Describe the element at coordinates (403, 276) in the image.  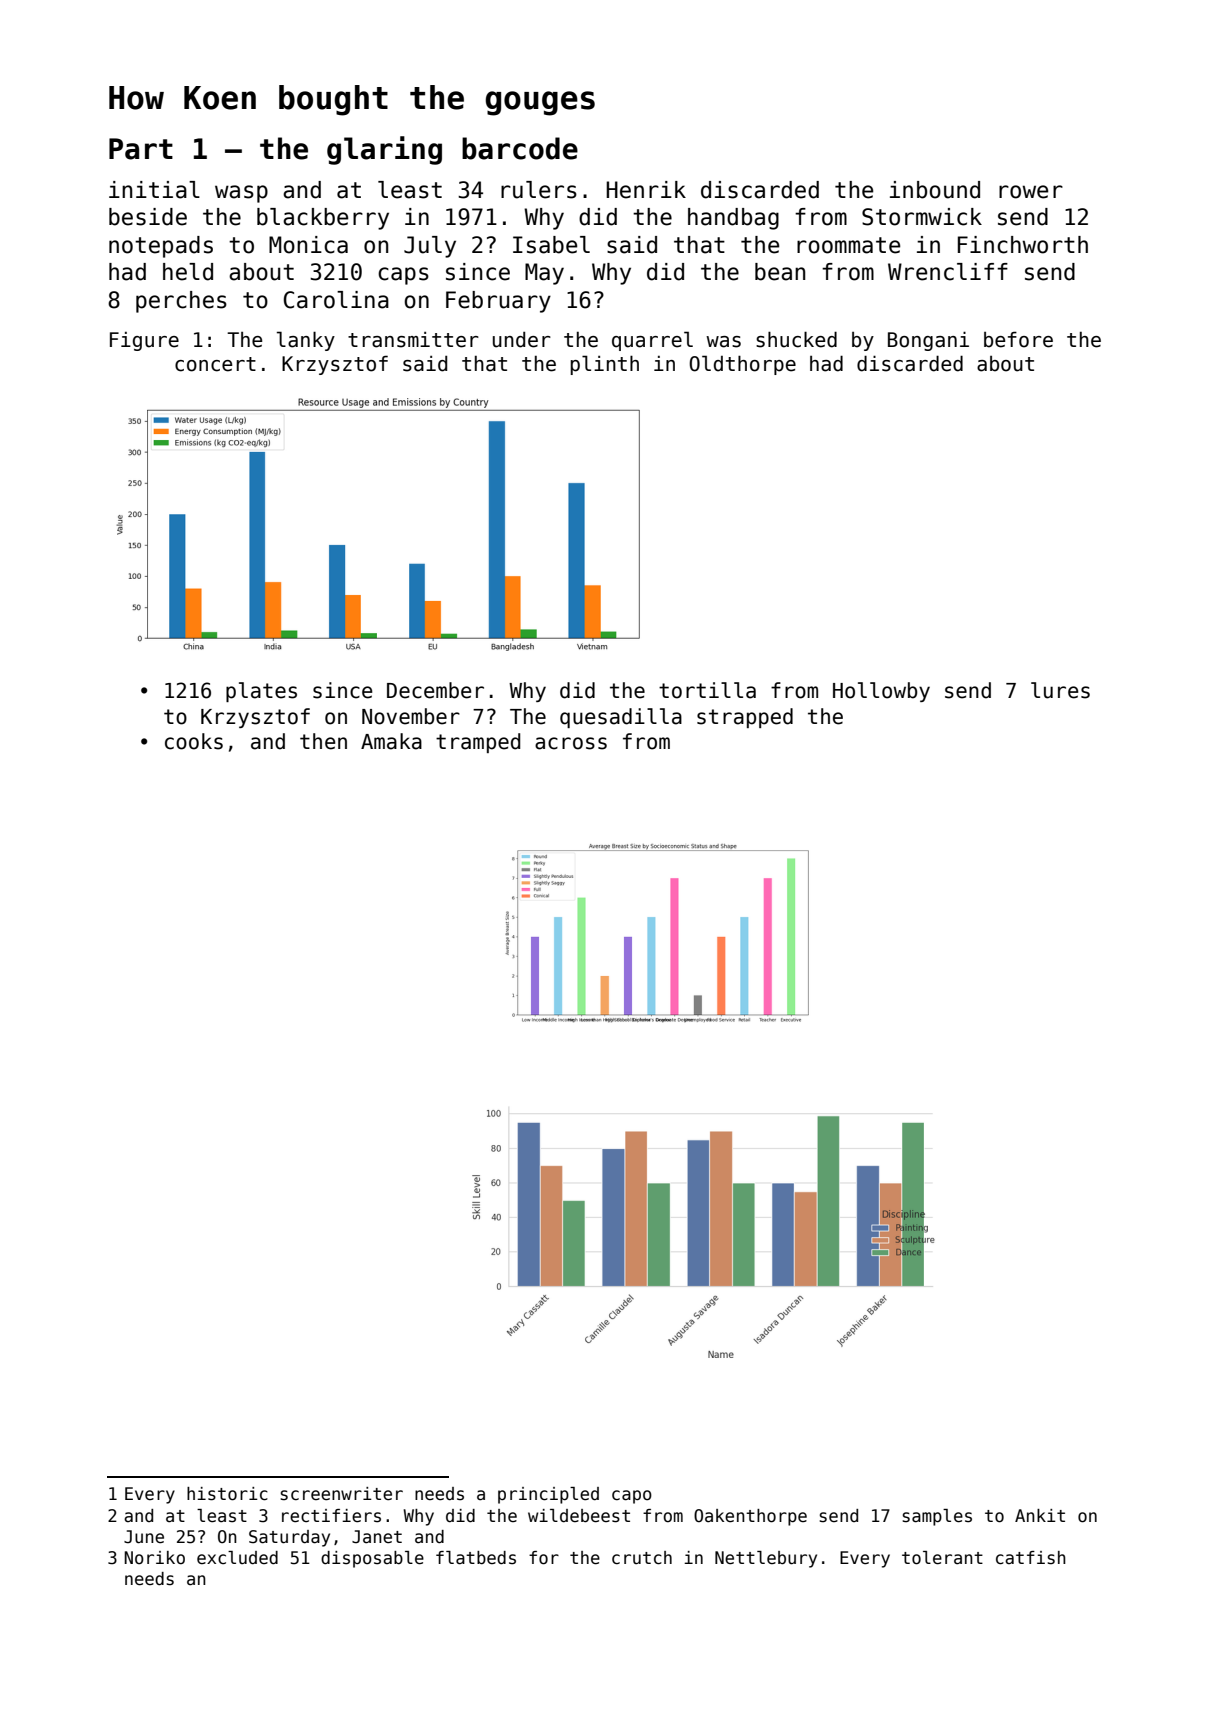
I see `caps` at that location.
